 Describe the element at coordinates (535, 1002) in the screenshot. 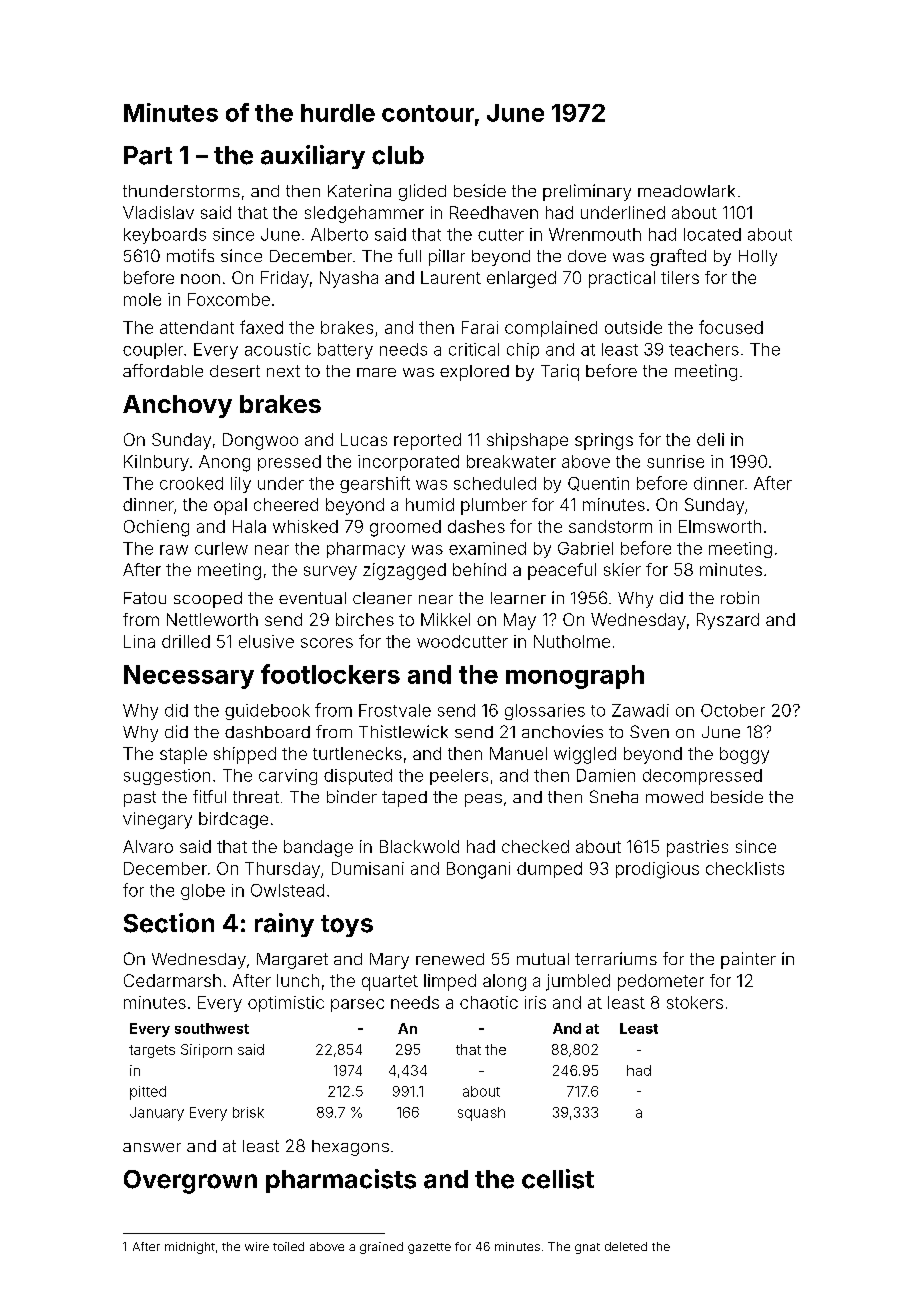

I see `iris` at that location.
